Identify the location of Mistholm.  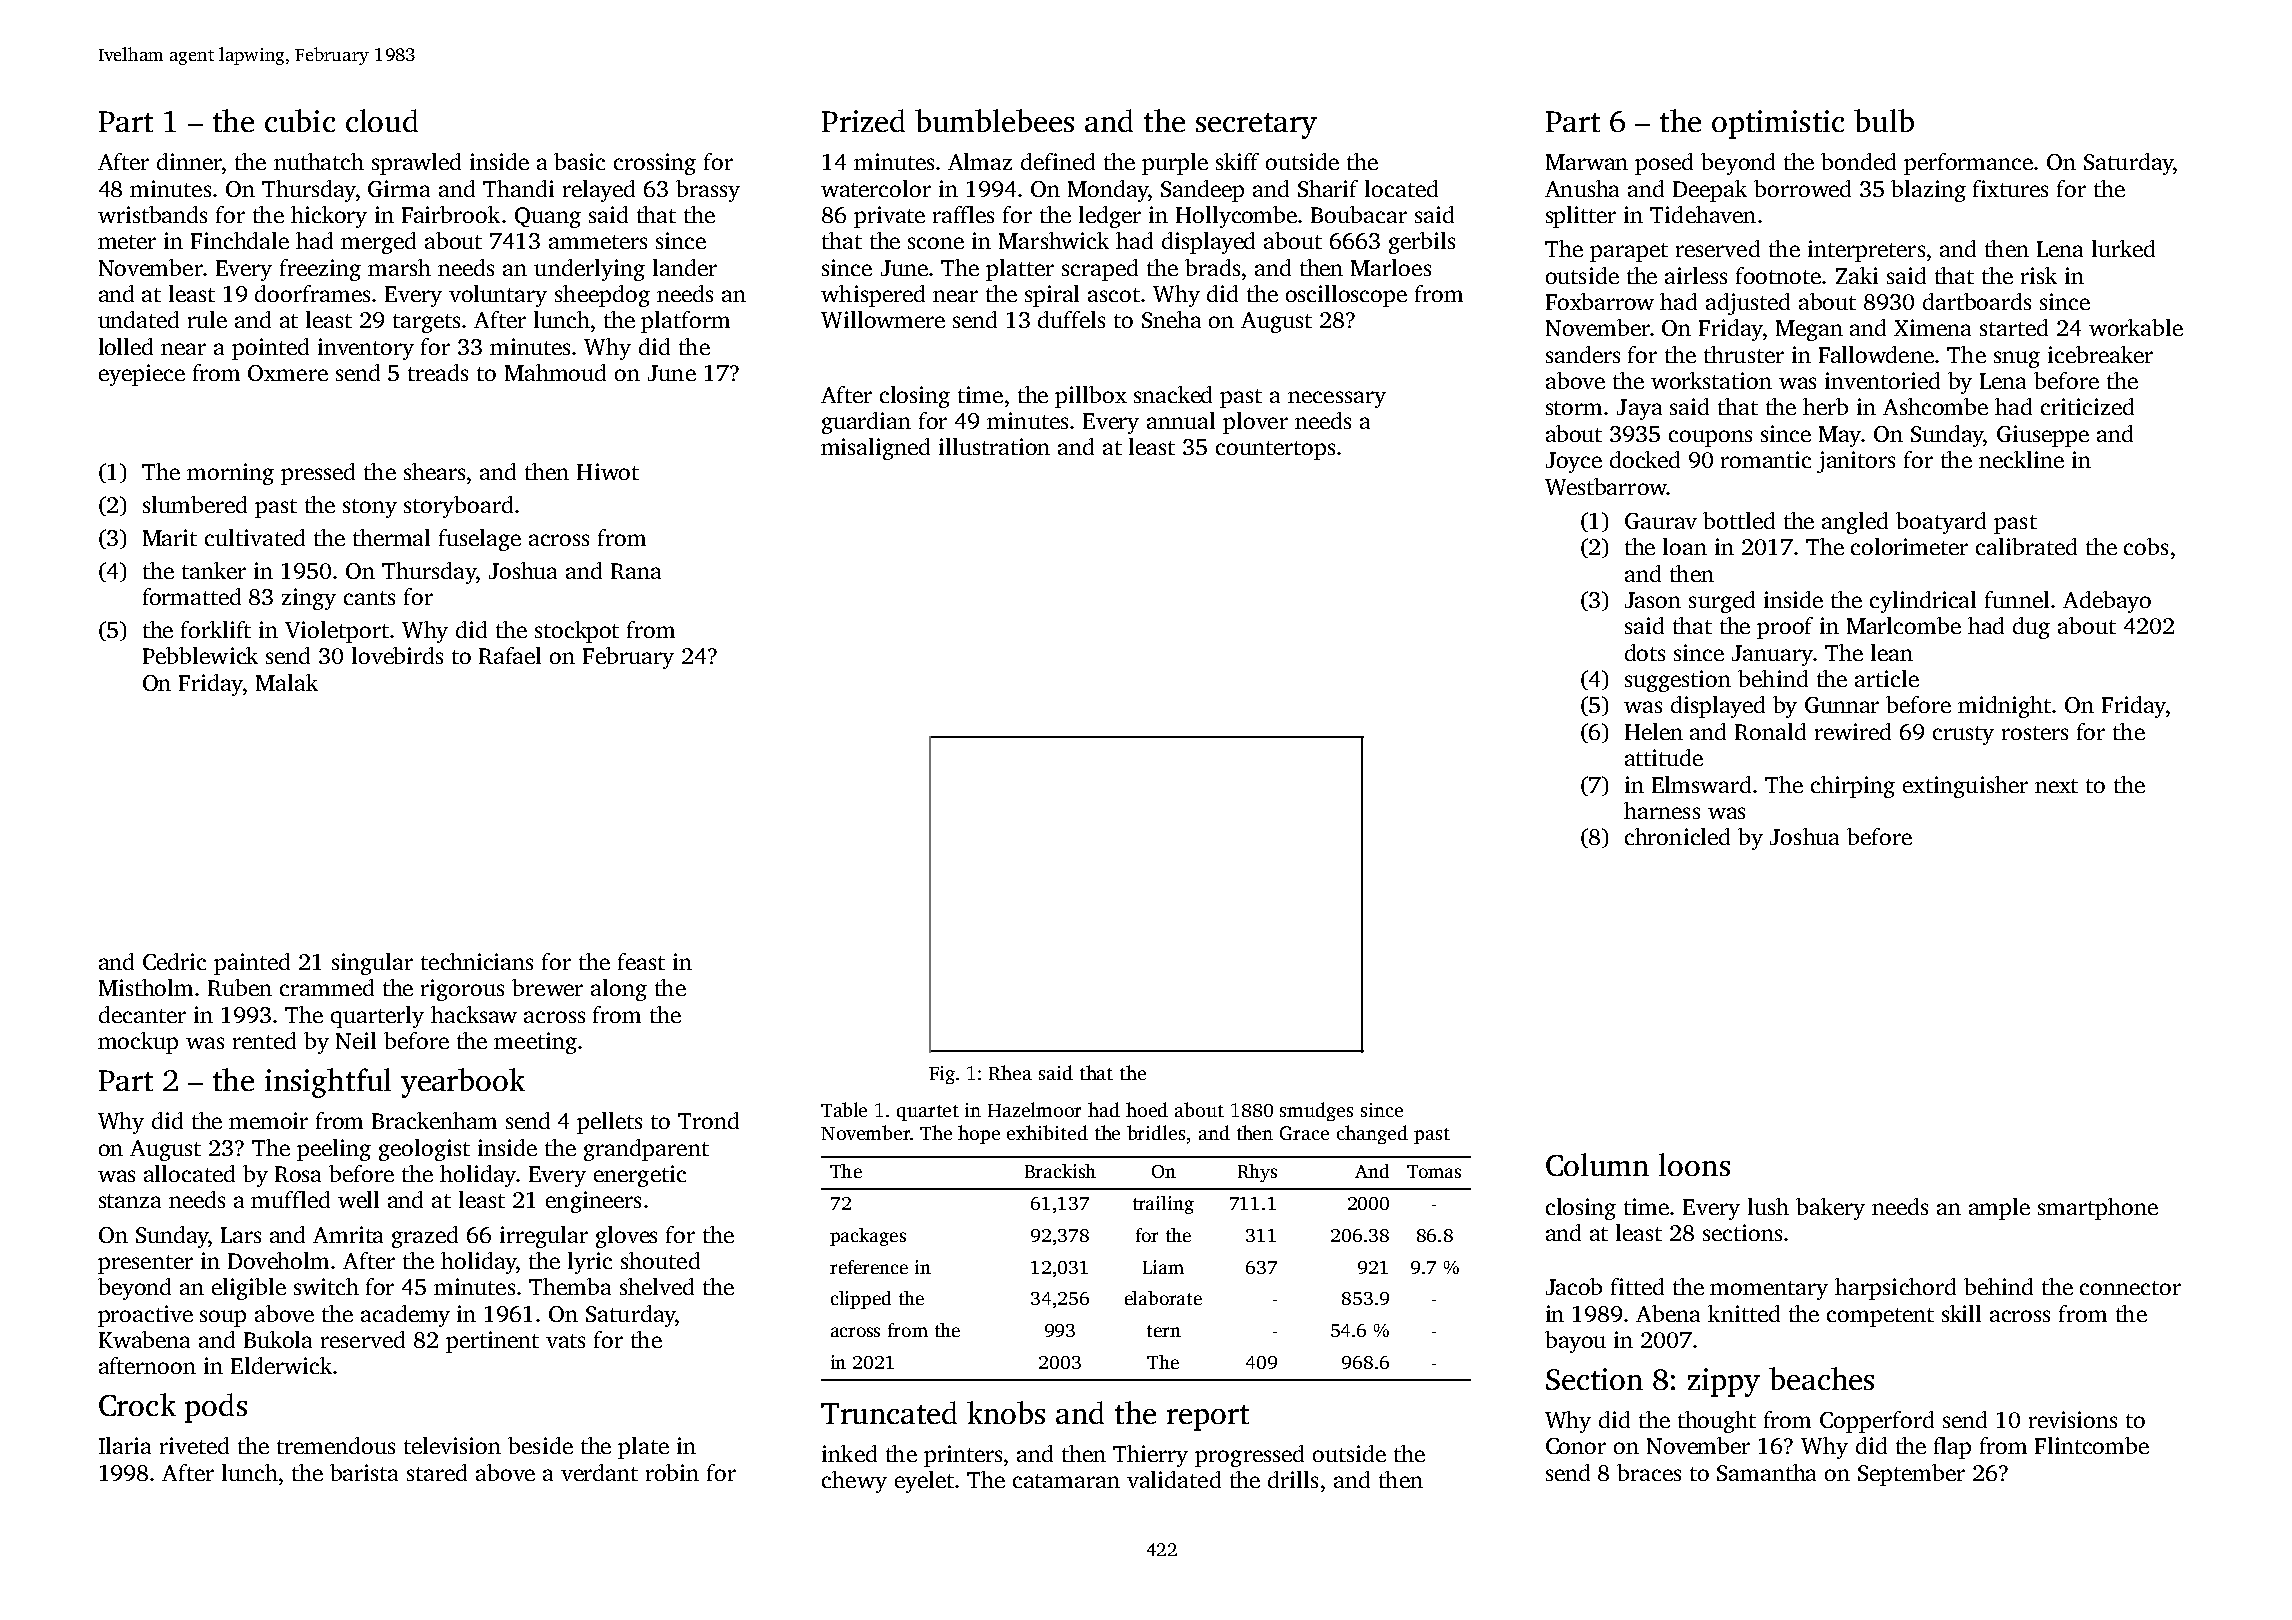
(146, 987).
